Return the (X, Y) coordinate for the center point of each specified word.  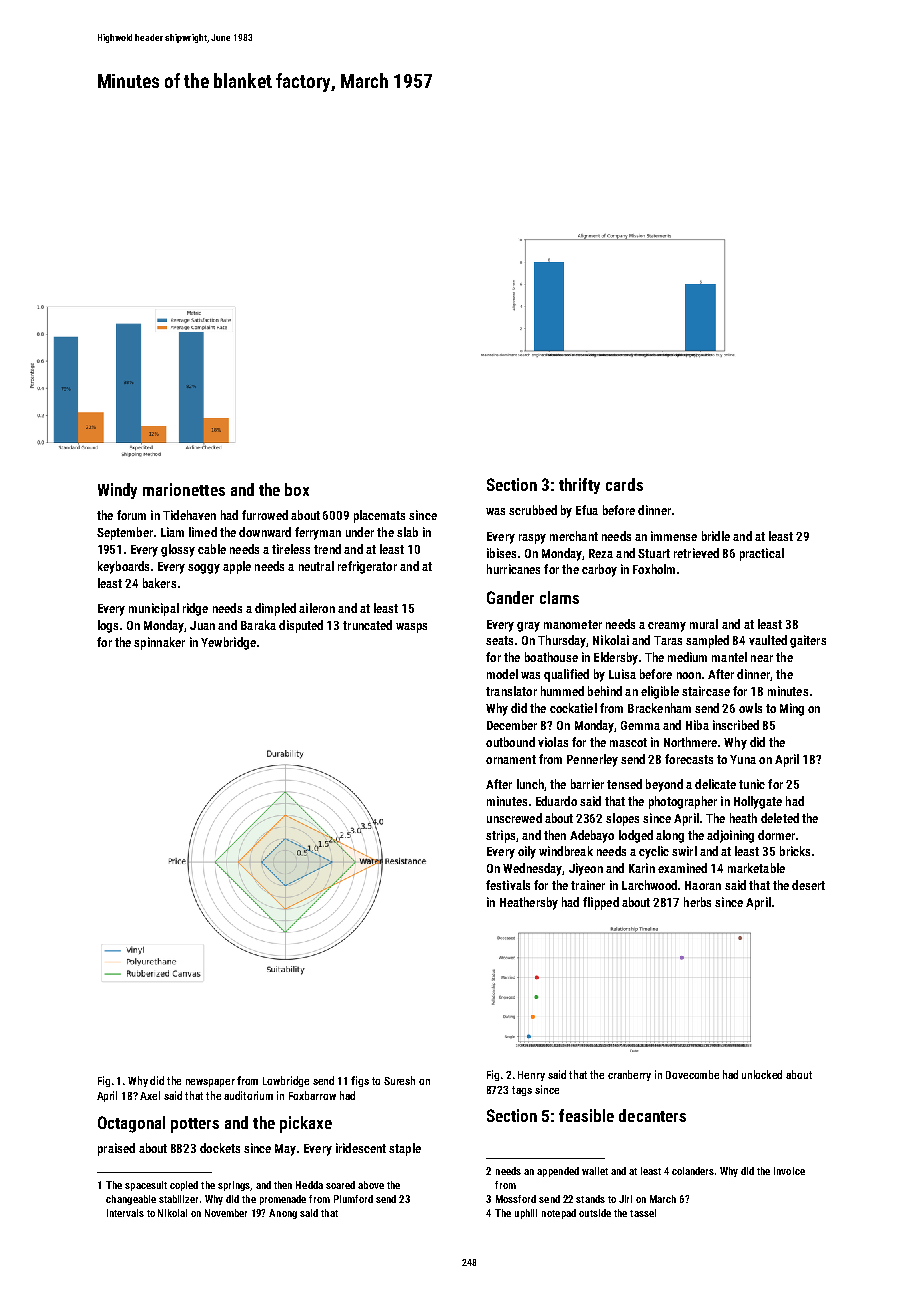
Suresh (399, 1080)
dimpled (275, 609)
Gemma (640, 725)
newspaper (210, 1083)
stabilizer (178, 1199)
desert (808, 885)
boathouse (551, 657)
